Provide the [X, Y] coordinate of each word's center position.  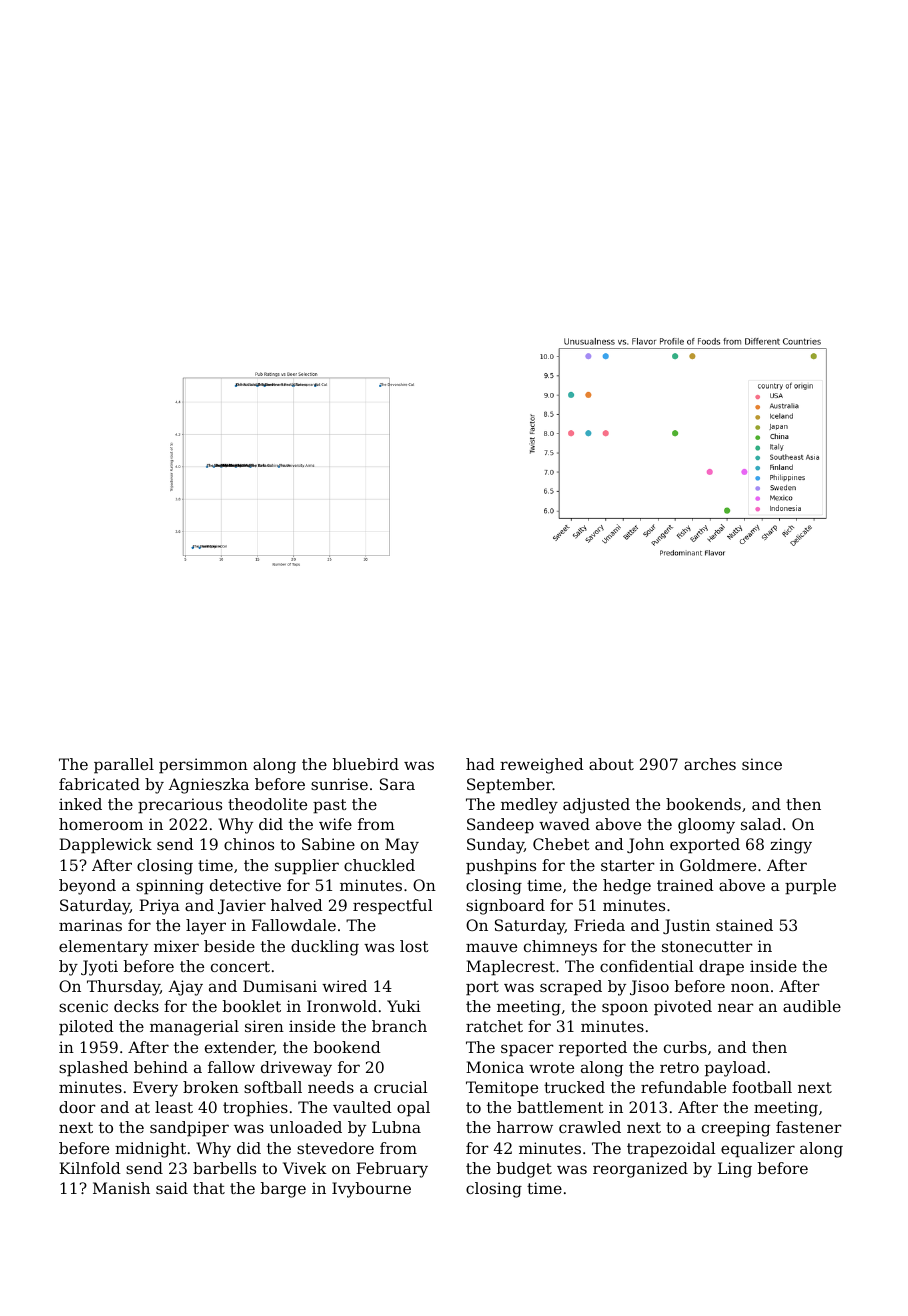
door [77, 1107]
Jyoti [99, 968]
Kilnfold [90, 1168]
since [762, 764]
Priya [159, 907]
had [480, 764]
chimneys [560, 948]
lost [414, 946]
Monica [495, 1067]
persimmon [203, 766]
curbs [685, 1047]
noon [750, 987]
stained [744, 925]
